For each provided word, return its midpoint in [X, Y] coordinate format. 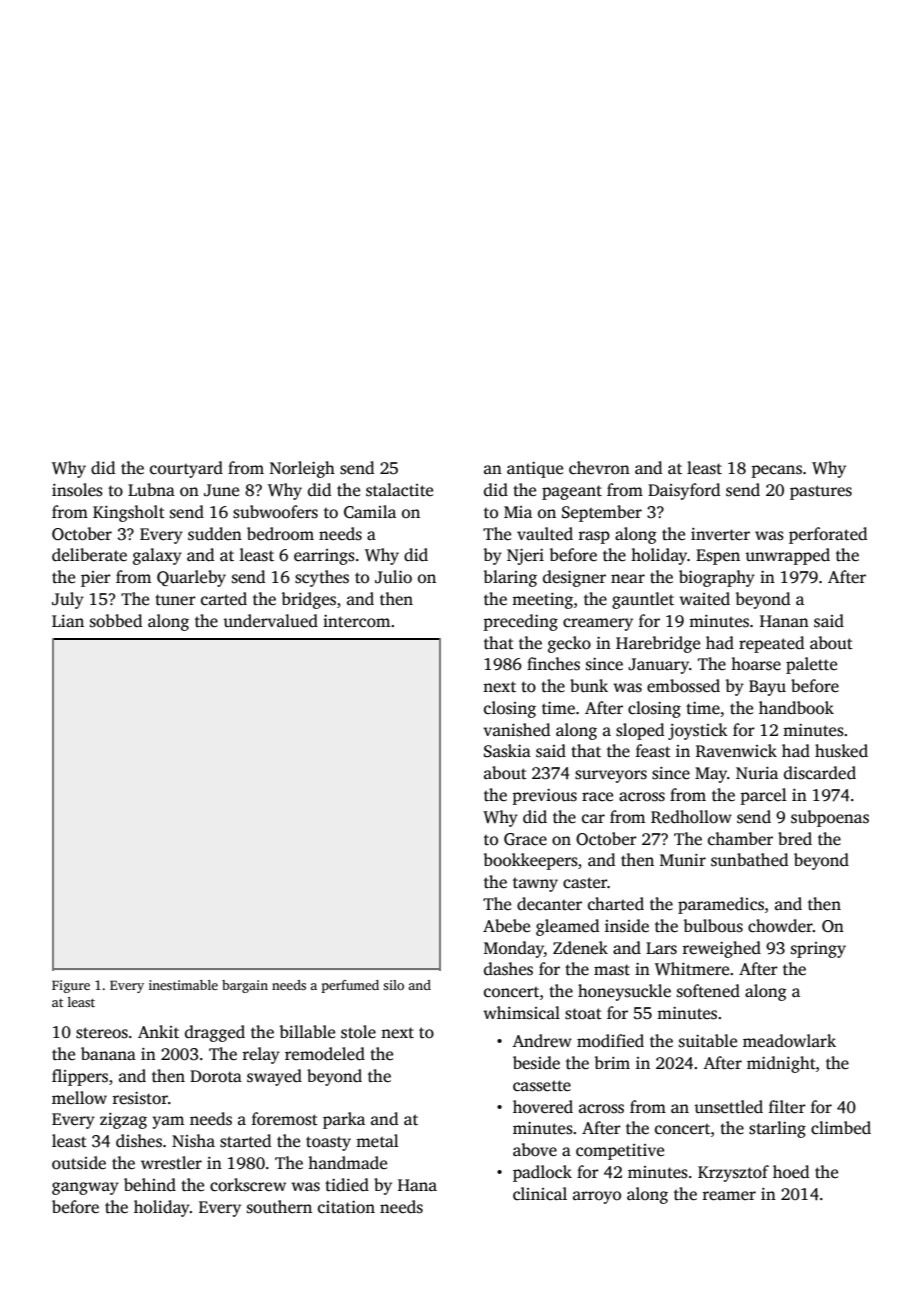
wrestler [171, 1163]
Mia [518, 512]
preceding [520, 622]
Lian [68, 621]
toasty [328, 1143]
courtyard [186, 469]
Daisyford [684, 491]
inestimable [183, 985]
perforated [828, 535]
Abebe [506, 925]
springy [818, 950]
